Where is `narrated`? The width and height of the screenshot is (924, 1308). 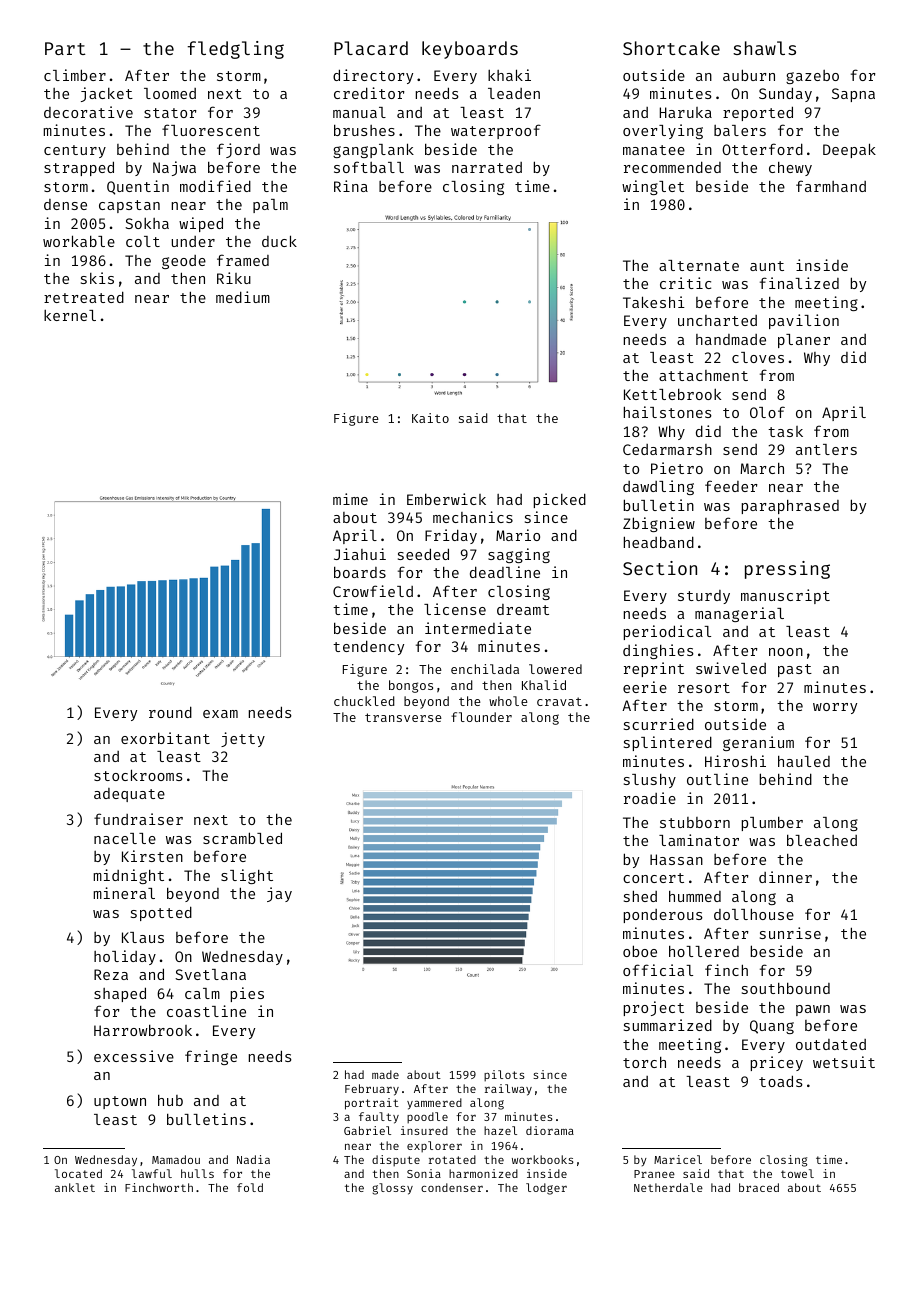
narrated is located at coordinates (487, 167).
